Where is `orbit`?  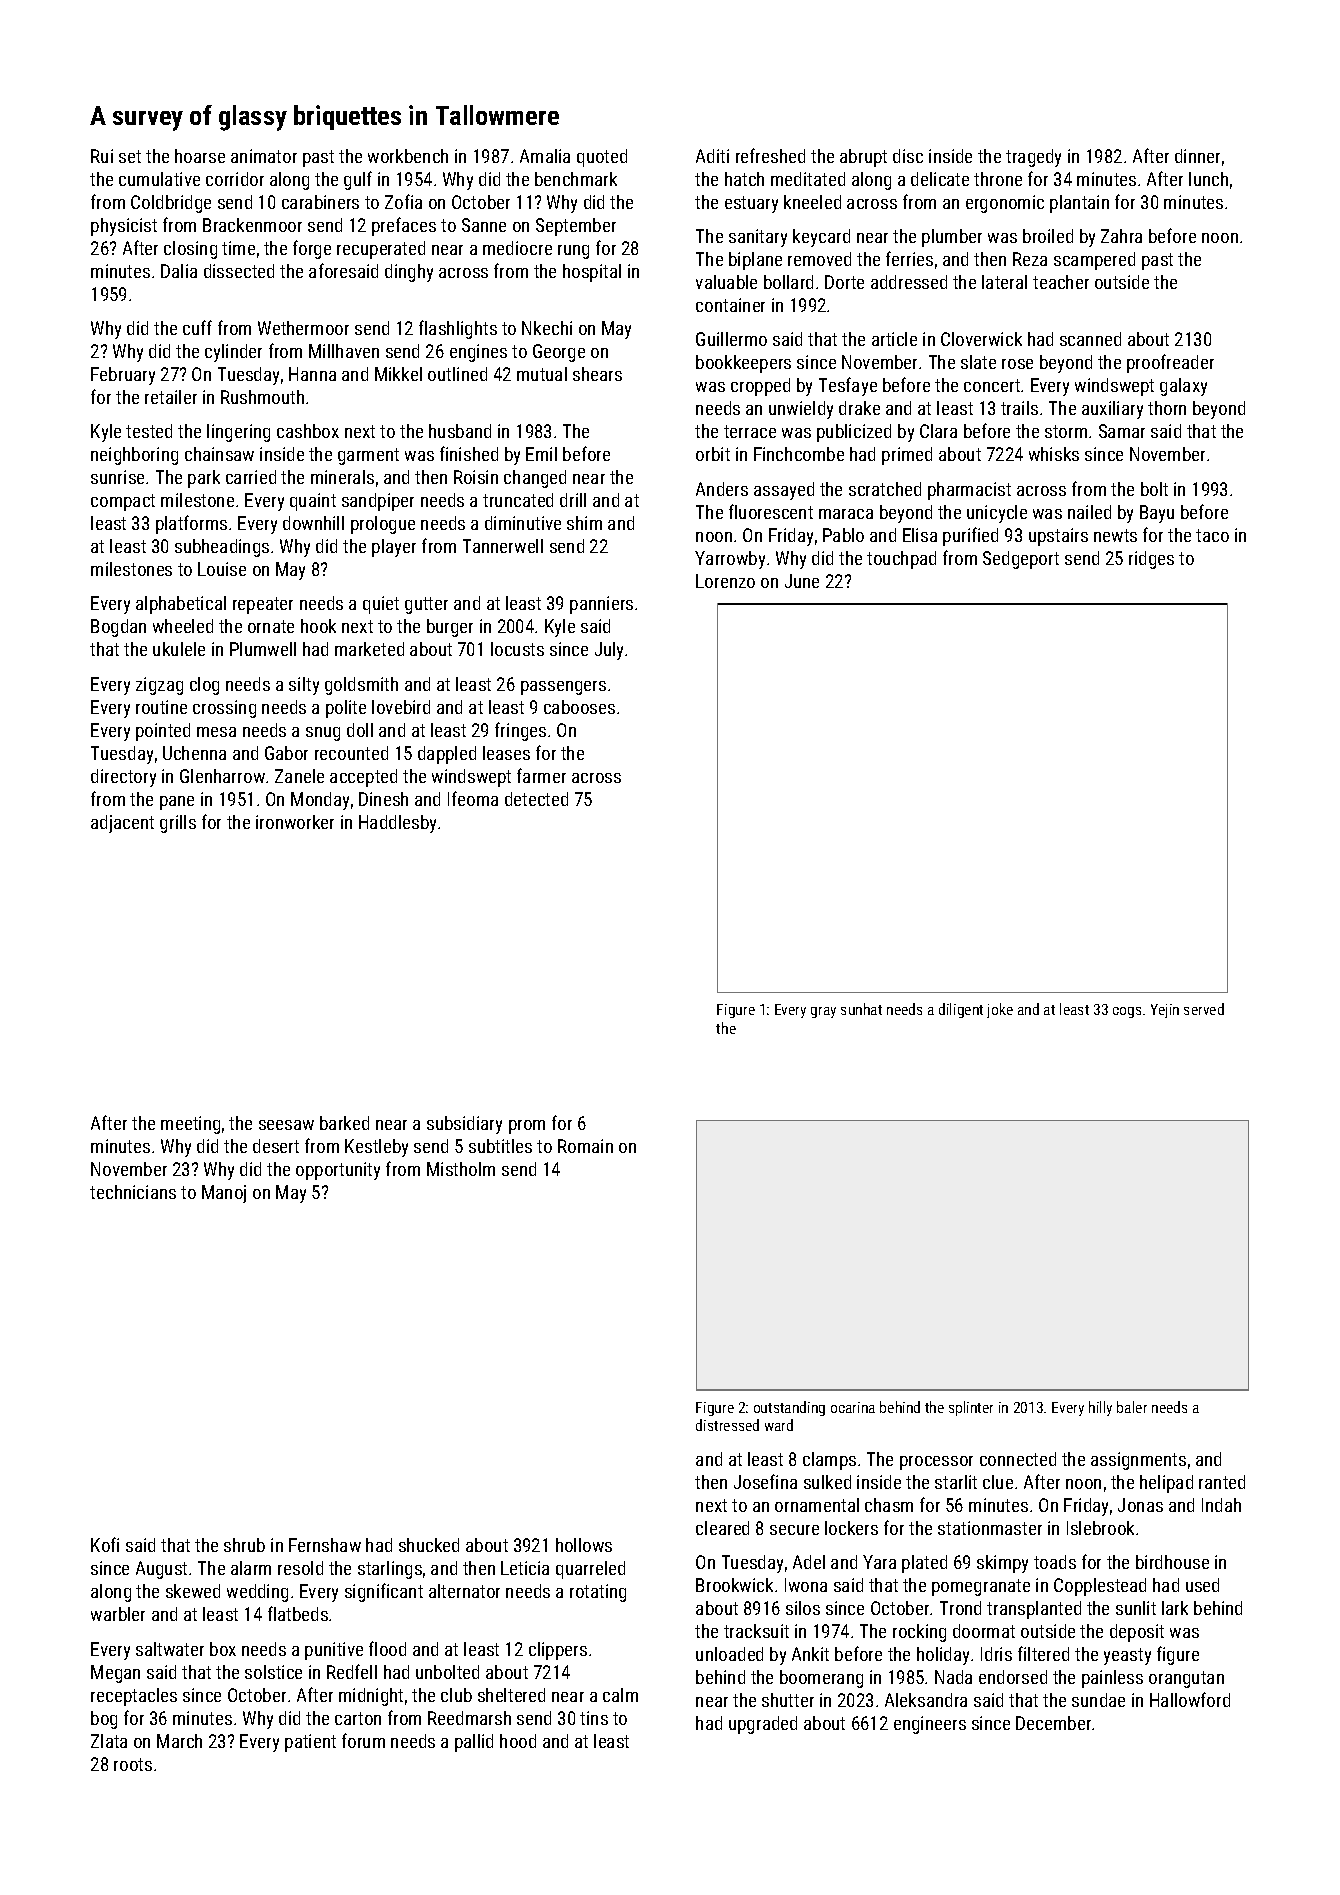 orbit is located at coordinates (713, 454).
